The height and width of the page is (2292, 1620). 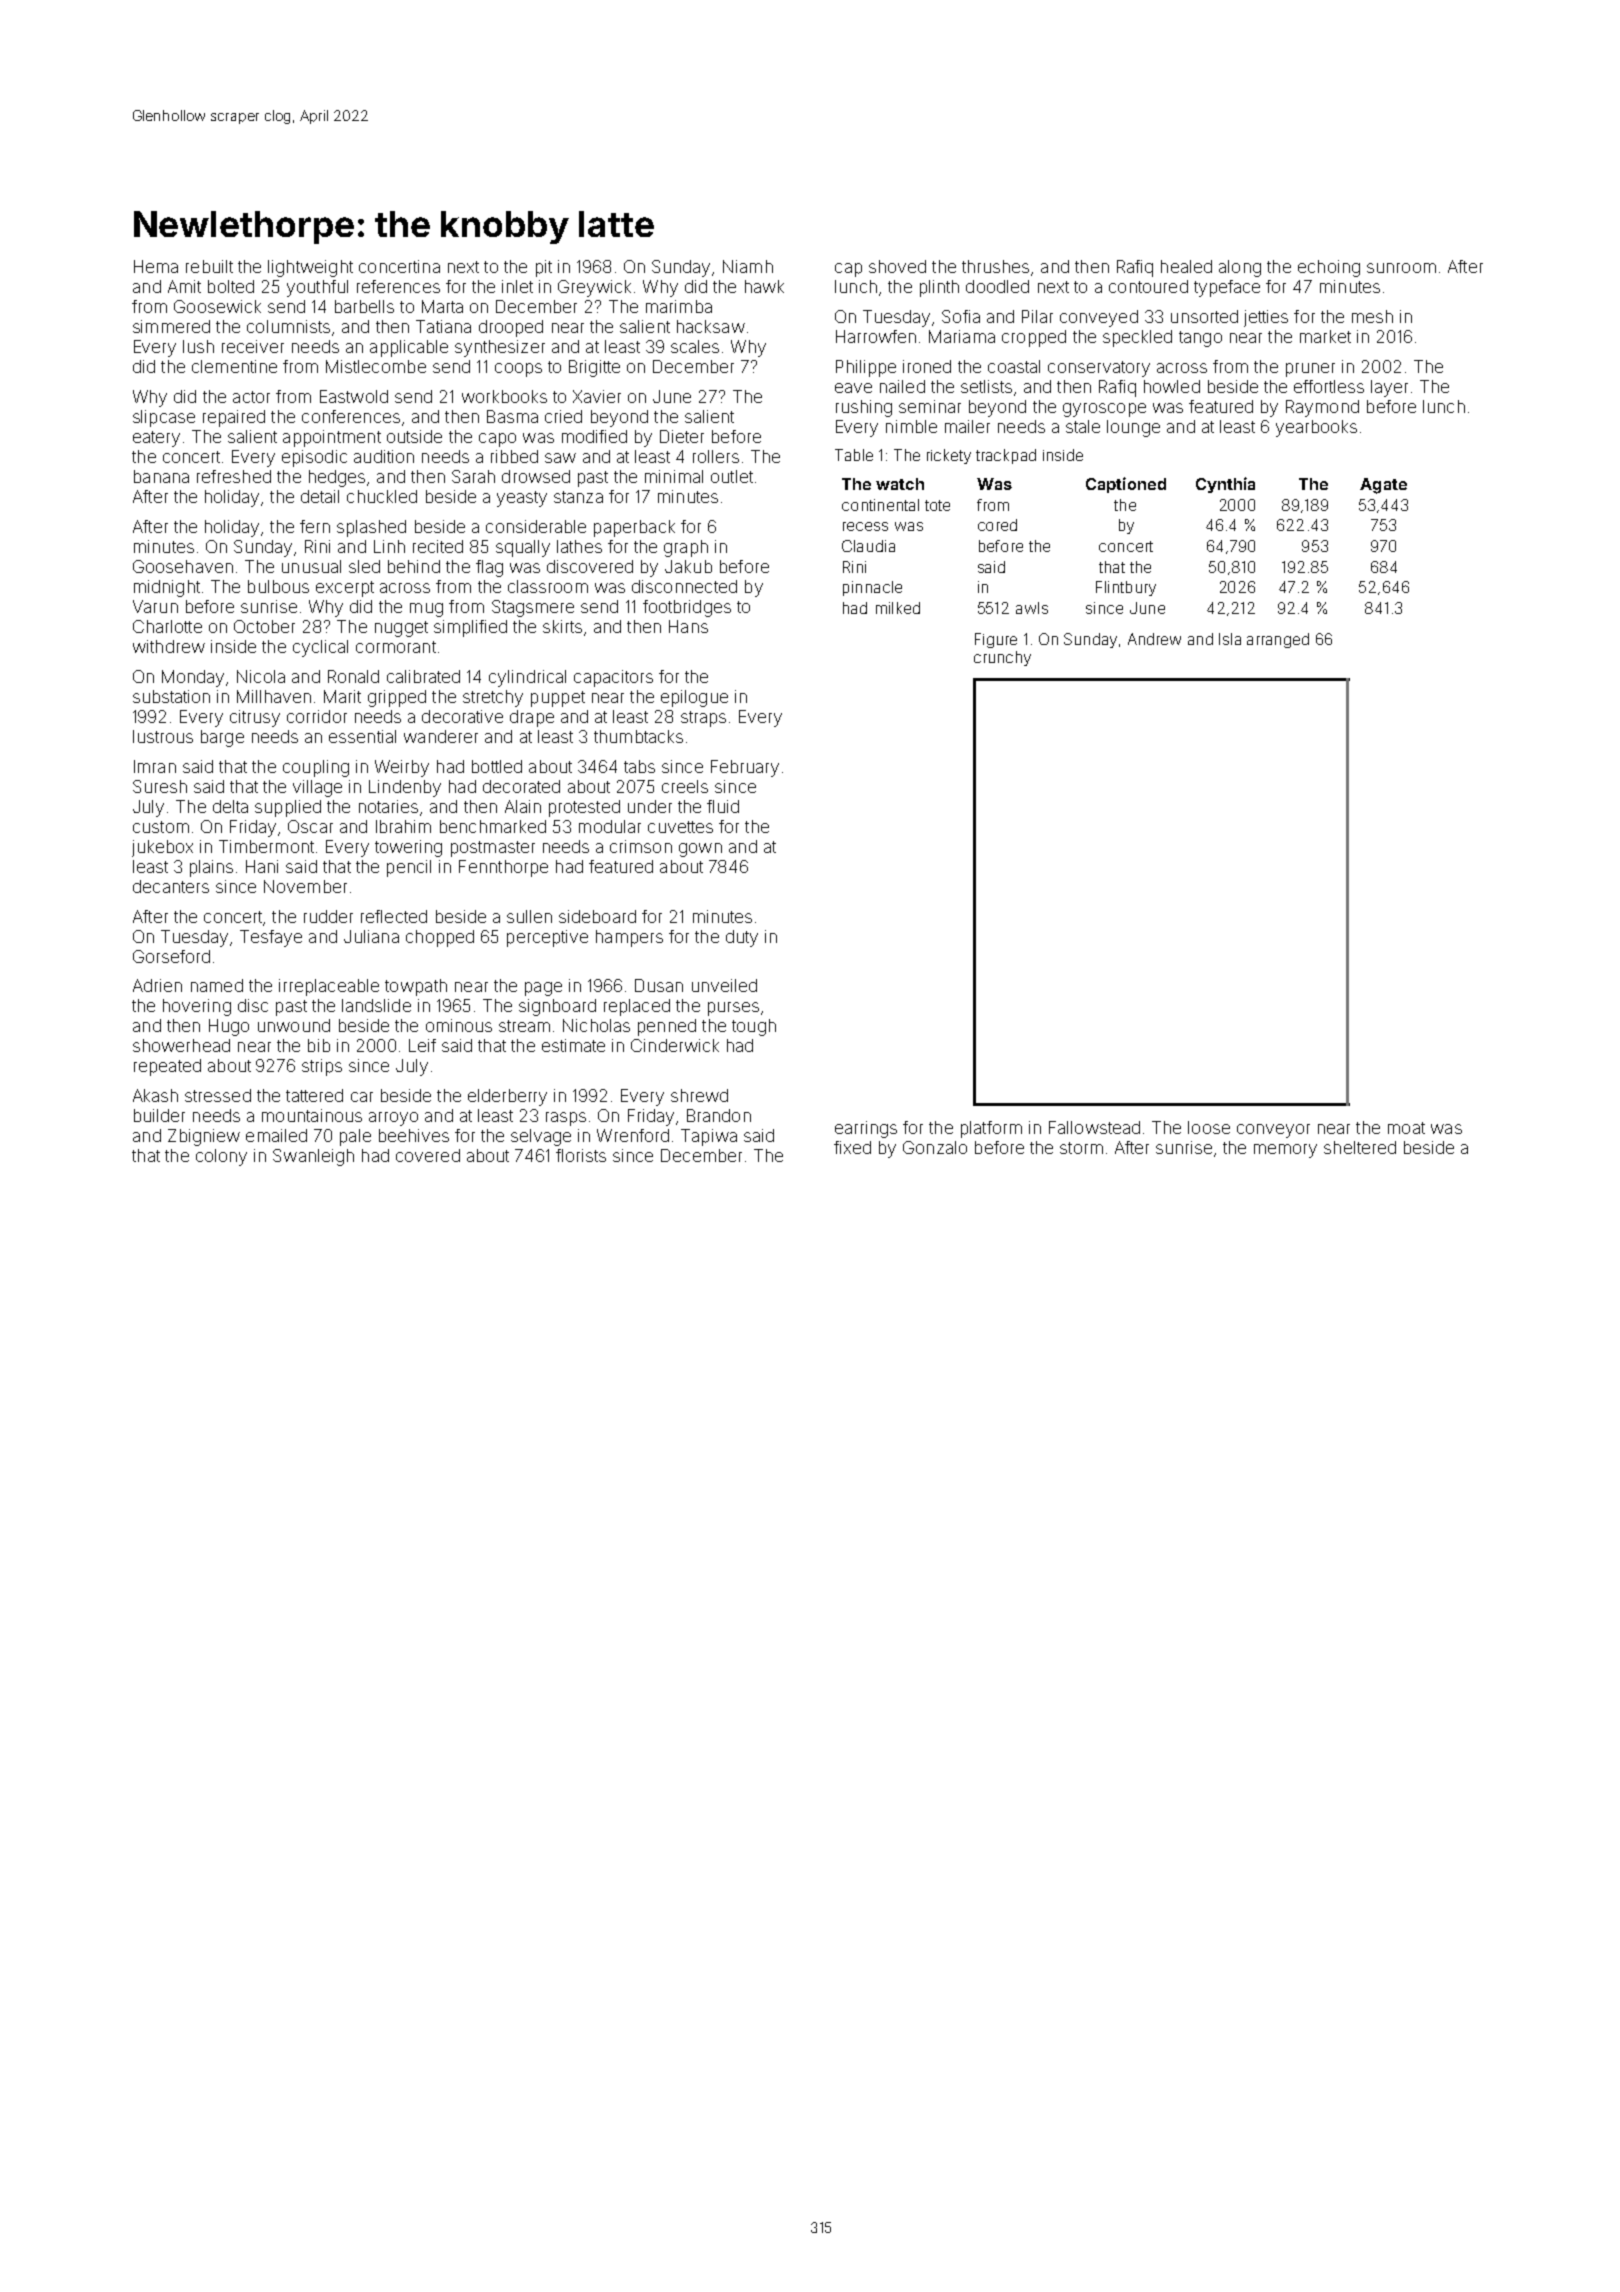 What do you see at coordinates (1278, 640) in the page?
I see `arranged` at bounding box center [1278, 640].
